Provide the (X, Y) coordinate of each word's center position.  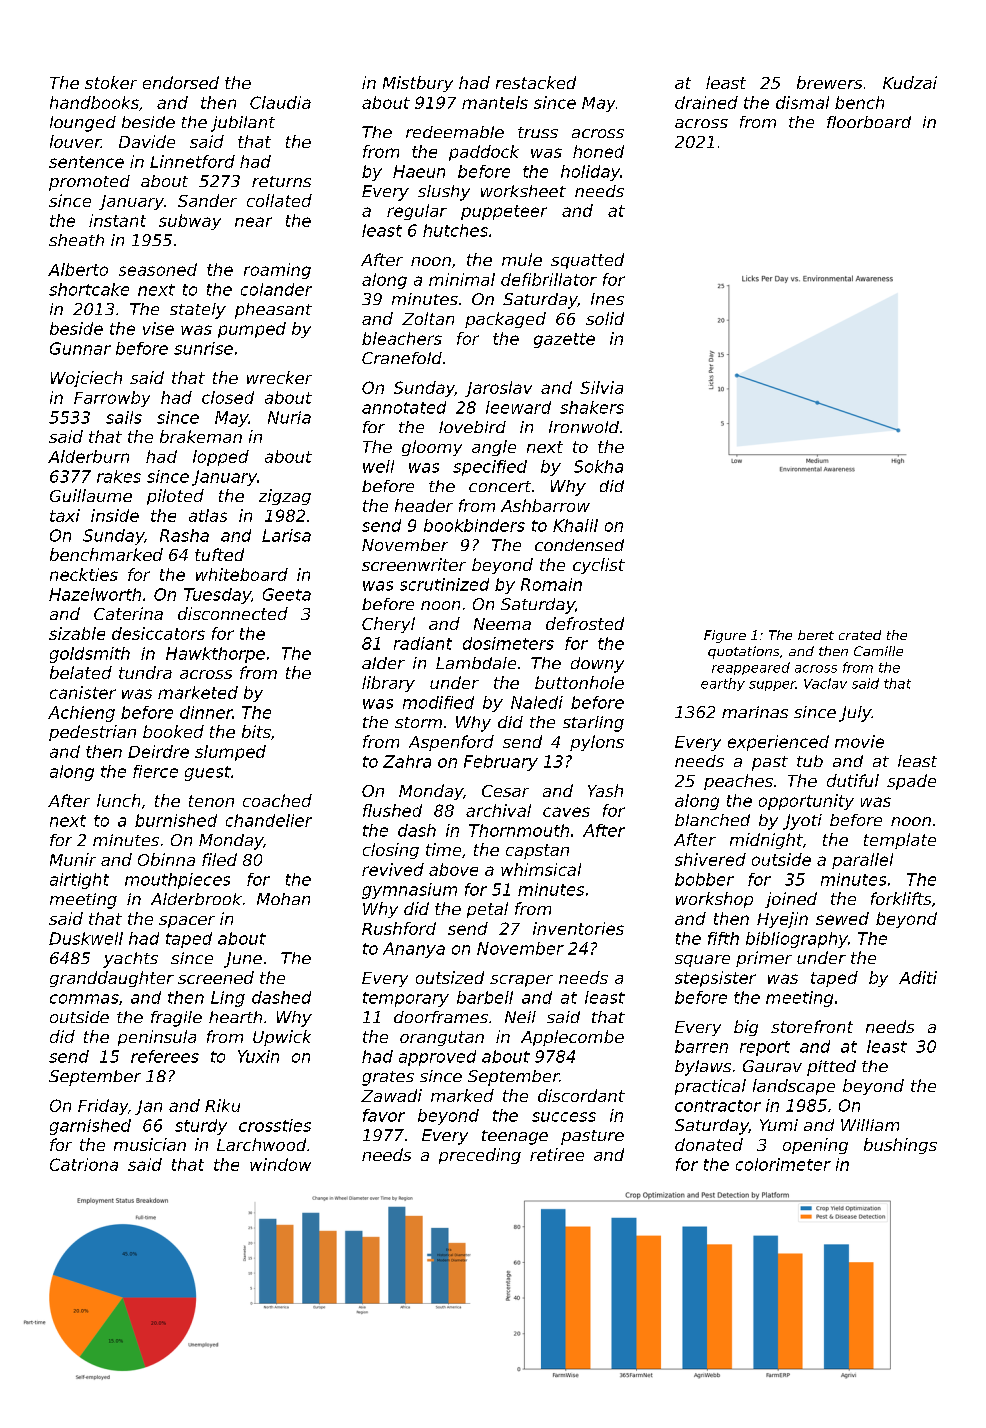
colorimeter (783, 1164)
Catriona (84, 1164)
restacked (536, 82)
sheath (76, 240)
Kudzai (910, 82)
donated (709, 1144)
